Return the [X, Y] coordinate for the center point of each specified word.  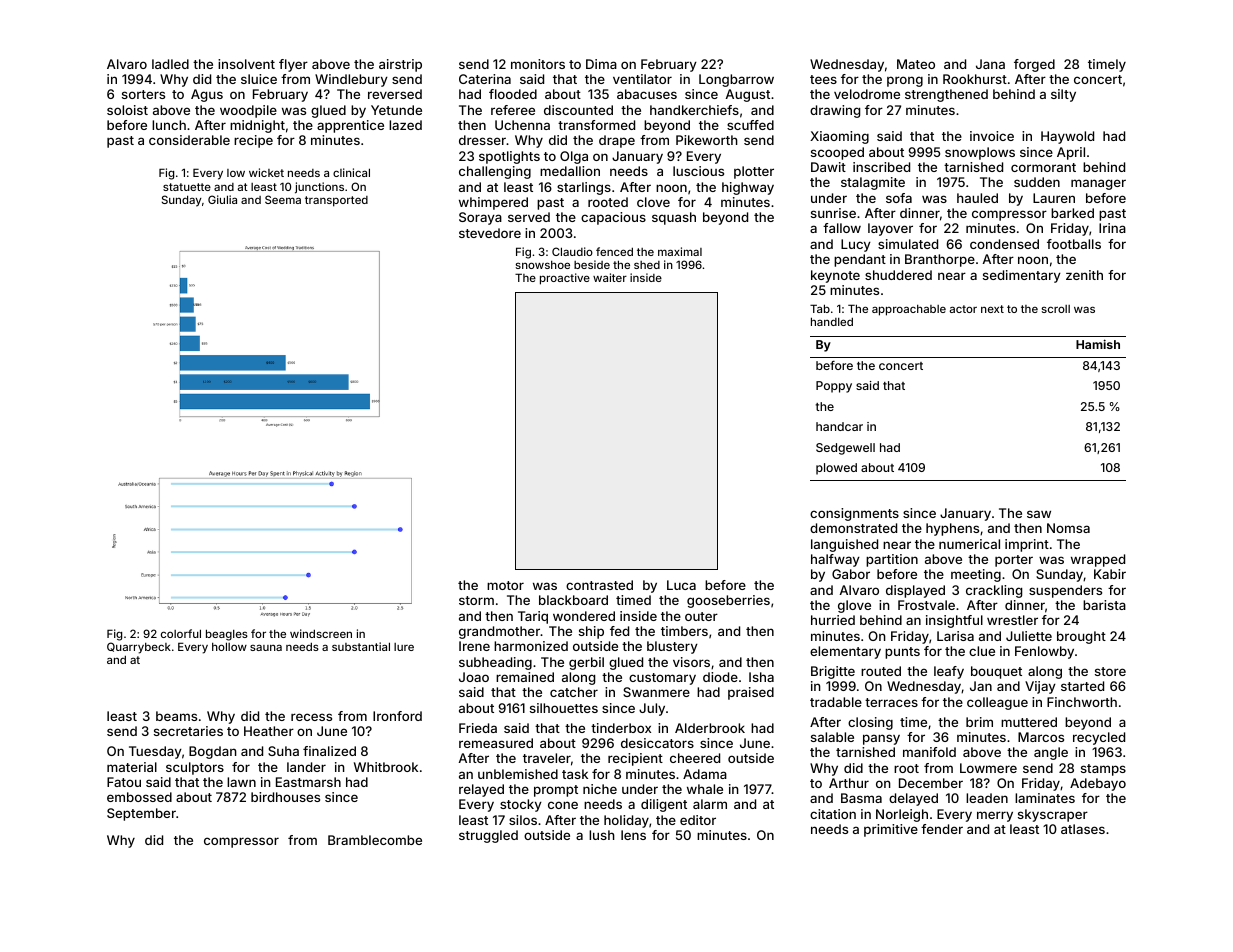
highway [748, 188]
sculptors [195, 768]
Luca [681, 585]
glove [854, 606]
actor [963, 309]
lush [602, 835]
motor [505, 585]
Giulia [222, 199]
